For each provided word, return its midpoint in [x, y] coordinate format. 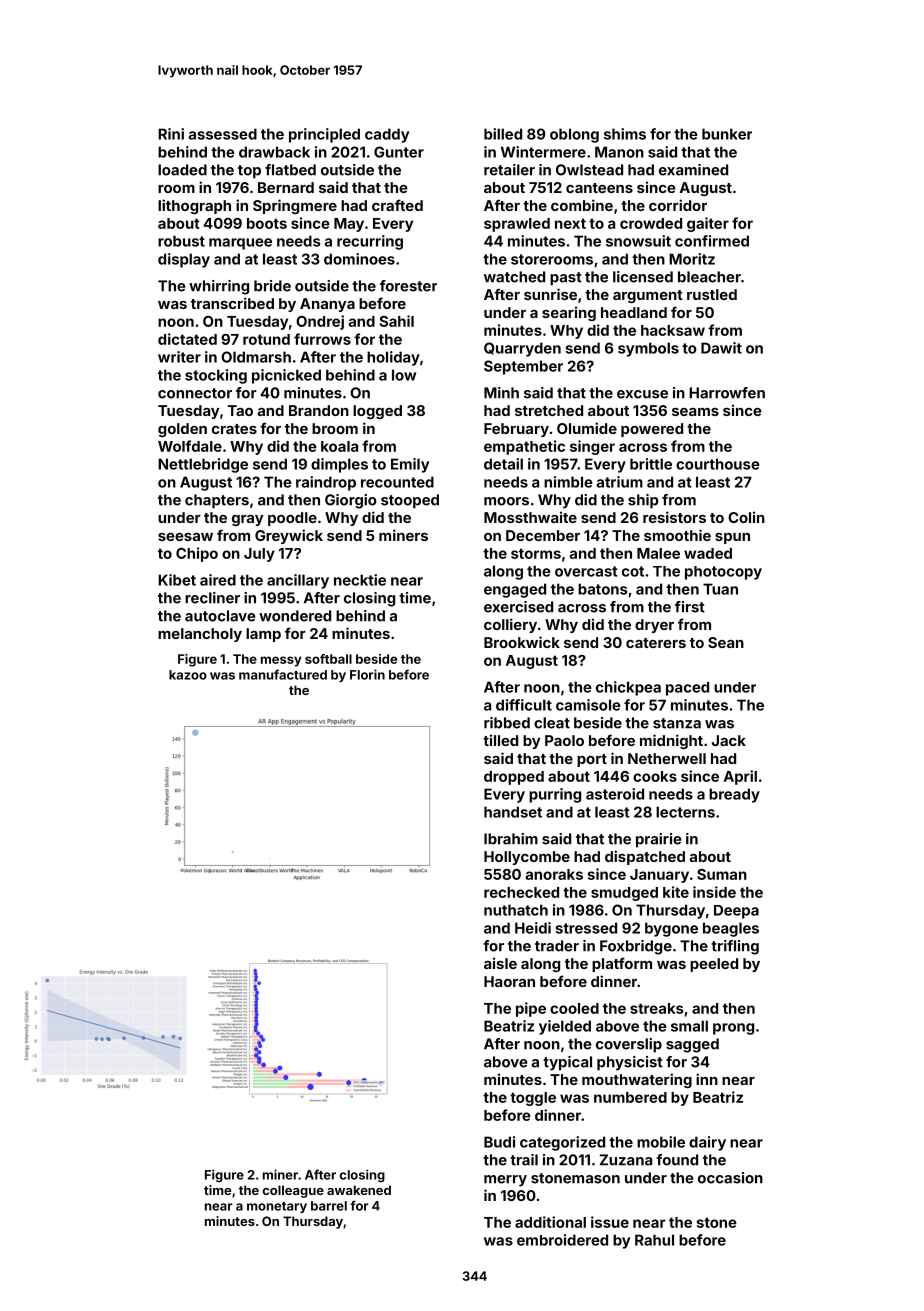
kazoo [188, 675]
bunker [727, 134]
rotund [266, 339]
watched [514, 277]
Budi [499, 1142]
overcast [586, 571]
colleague [293, 1191]
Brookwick [522, 642]
